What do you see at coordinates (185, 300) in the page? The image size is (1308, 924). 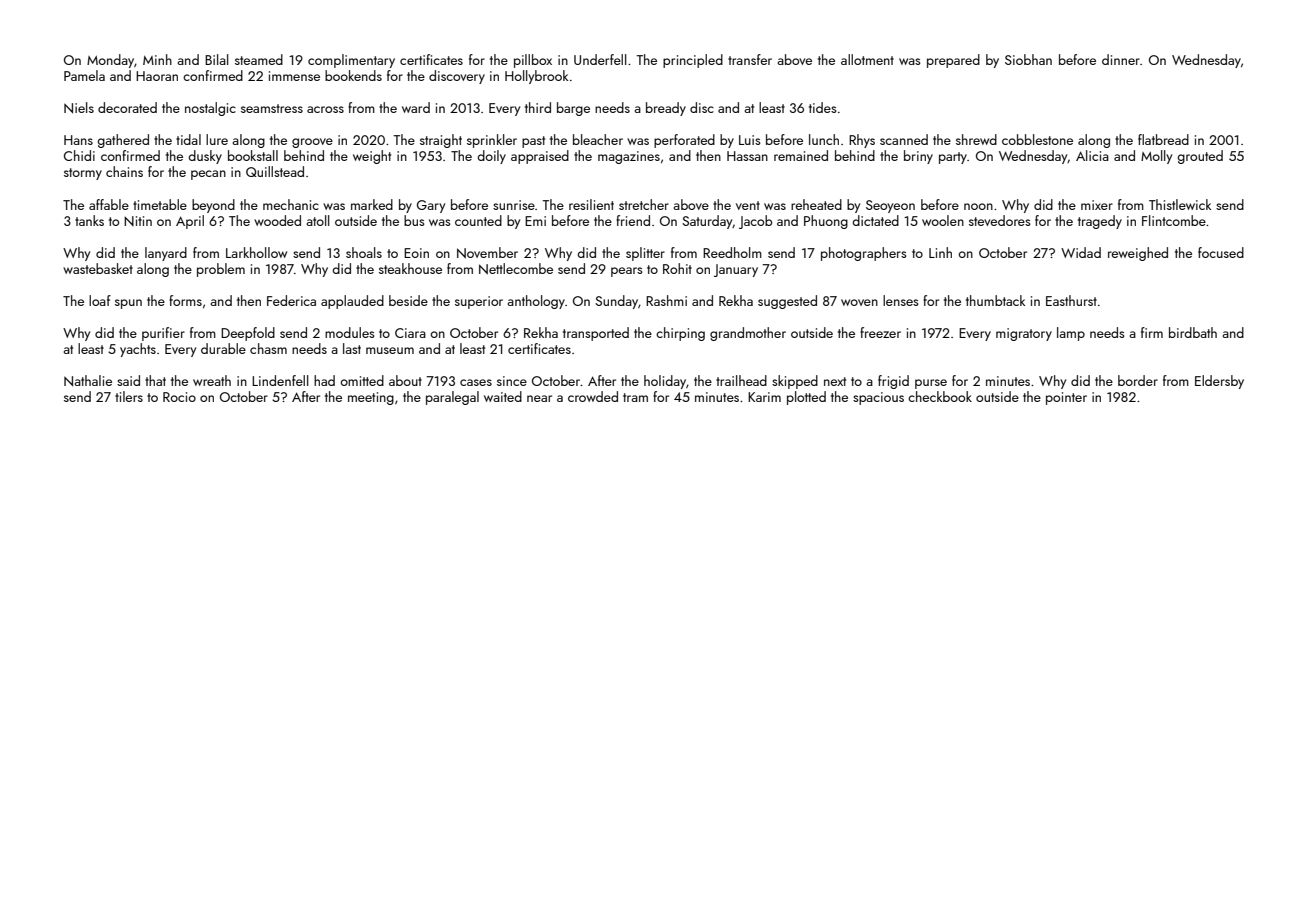 I see `forms` at bounding box center [185, 300].
